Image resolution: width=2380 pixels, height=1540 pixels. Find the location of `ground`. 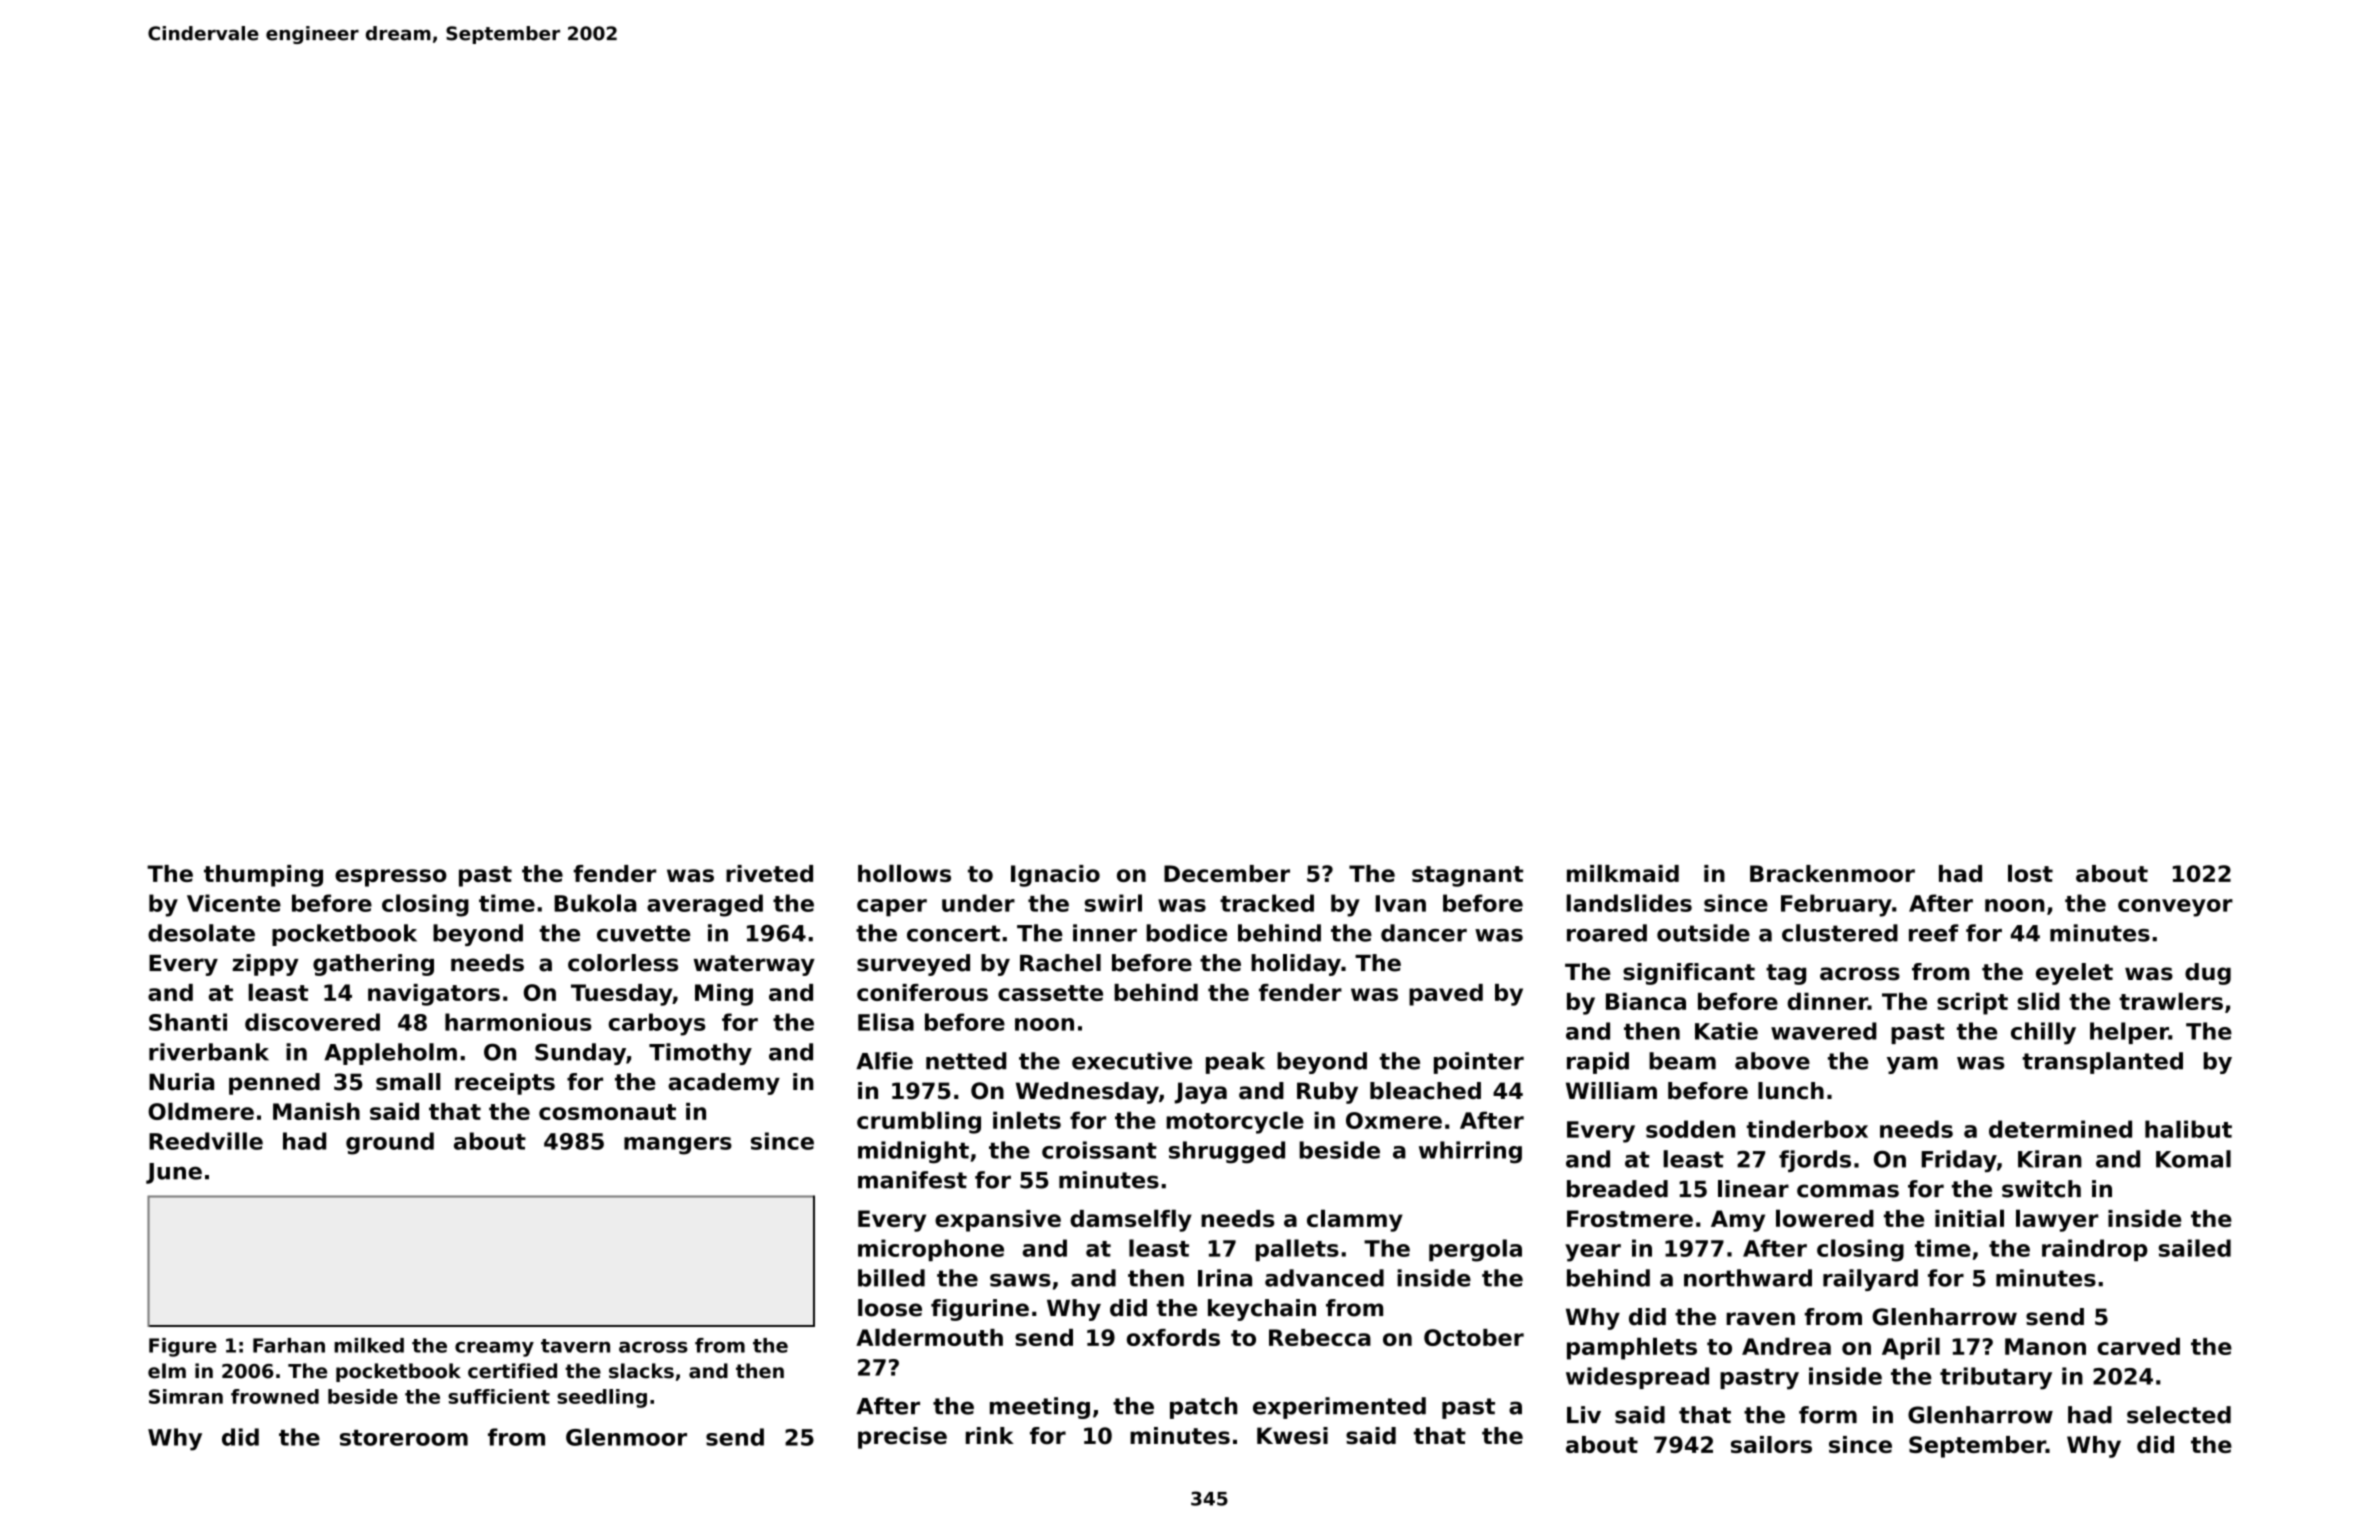

ground is located at coordinates (390, 1143).
